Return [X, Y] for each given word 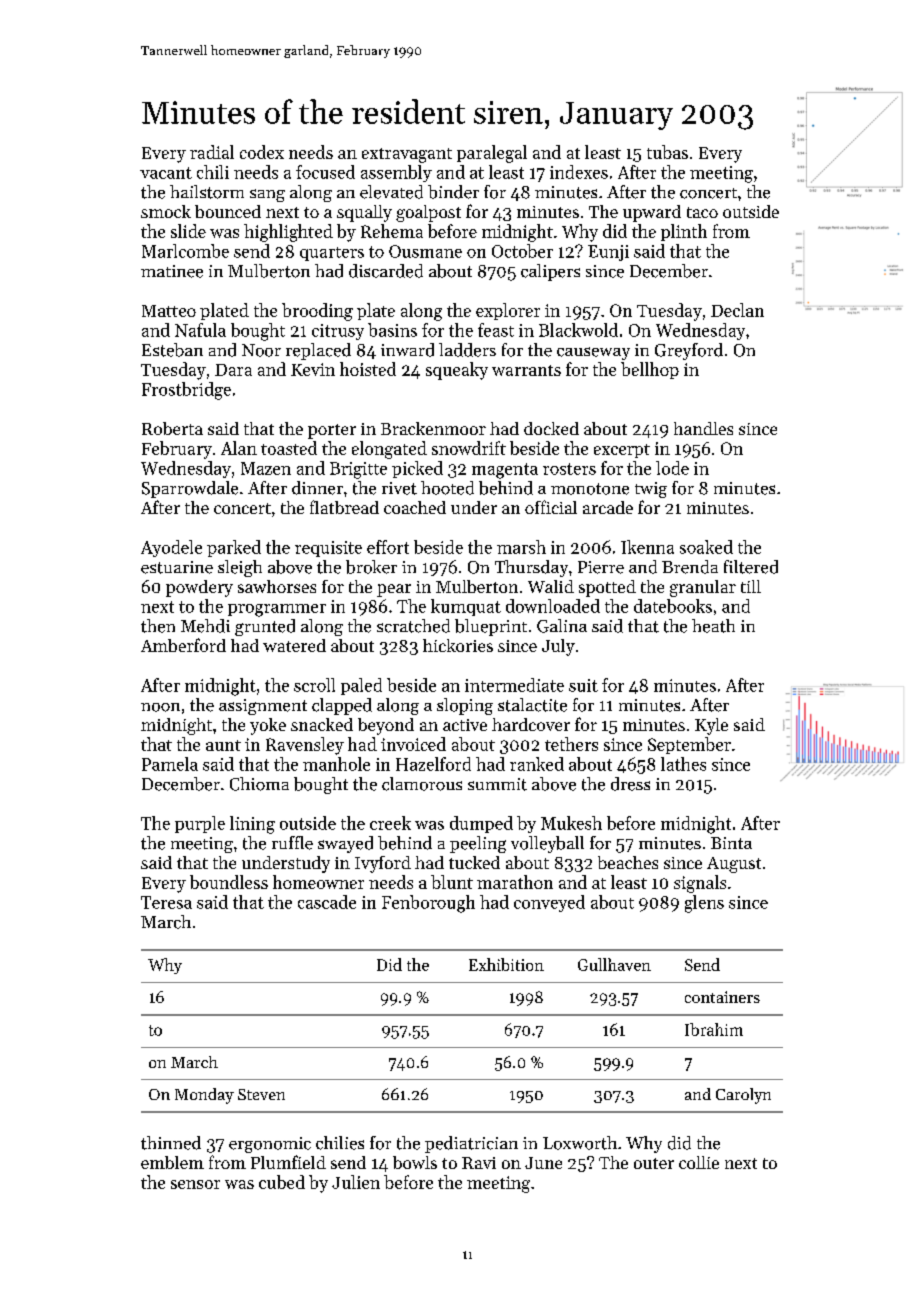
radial [212, 152]
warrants [526, 370]
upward [652, 213]
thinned [171, 1143]
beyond [386, 726]
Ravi [479, 1163]
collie [699, 1162]
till [751, 586]
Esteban [172, 350]
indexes [579, 172]
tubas [667, 152]
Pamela [170, 764]
